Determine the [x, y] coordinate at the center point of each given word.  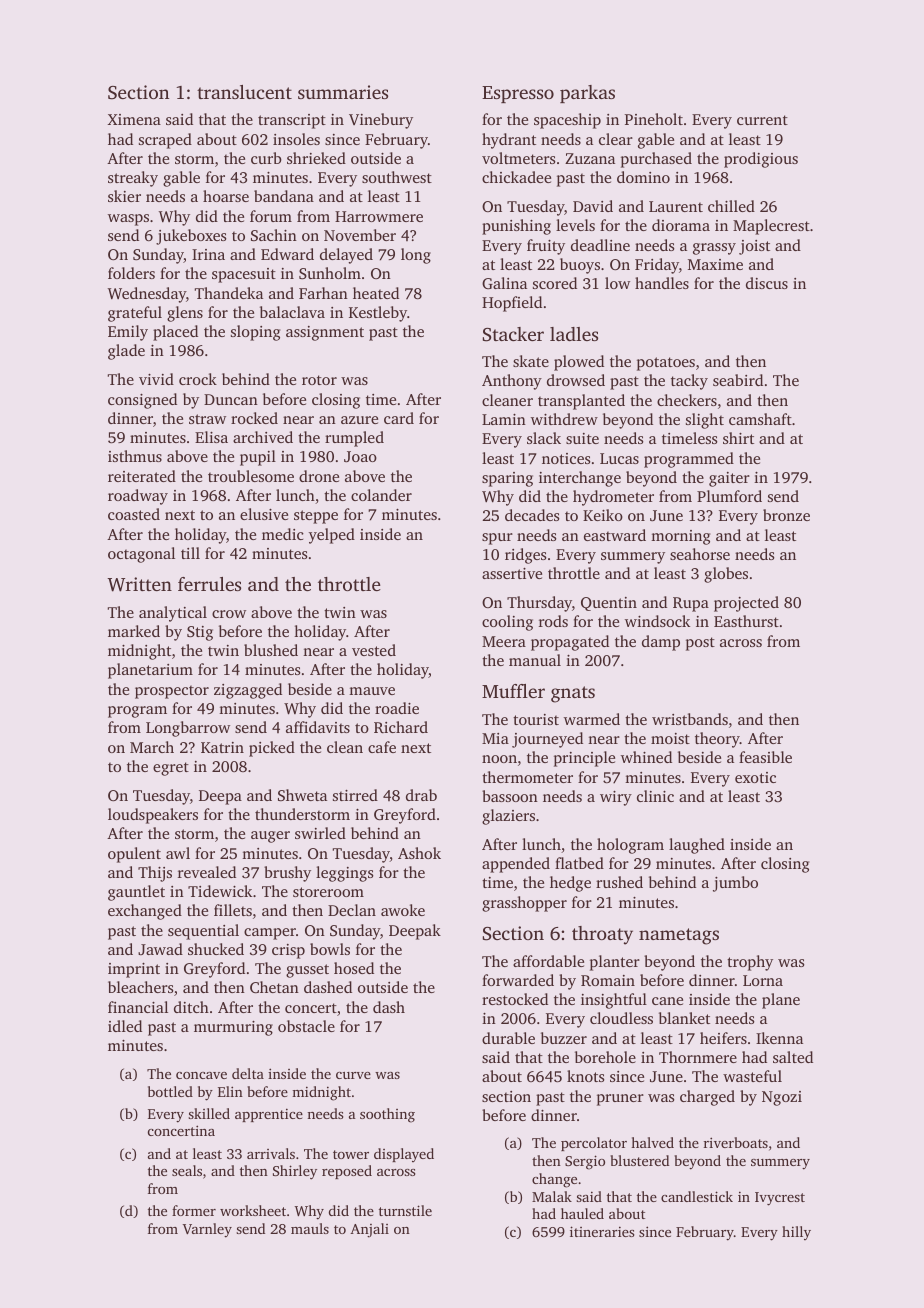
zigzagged [248, 691]
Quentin [609, 604]
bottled [170, 1091]
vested [374, 650]
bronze [786, 515]
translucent [244, 92]
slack [544, 438]
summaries [343, 92]
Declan [352, 910]
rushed [619, 882]
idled [125, 1026]
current [762, 120]
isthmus [135, 456]
